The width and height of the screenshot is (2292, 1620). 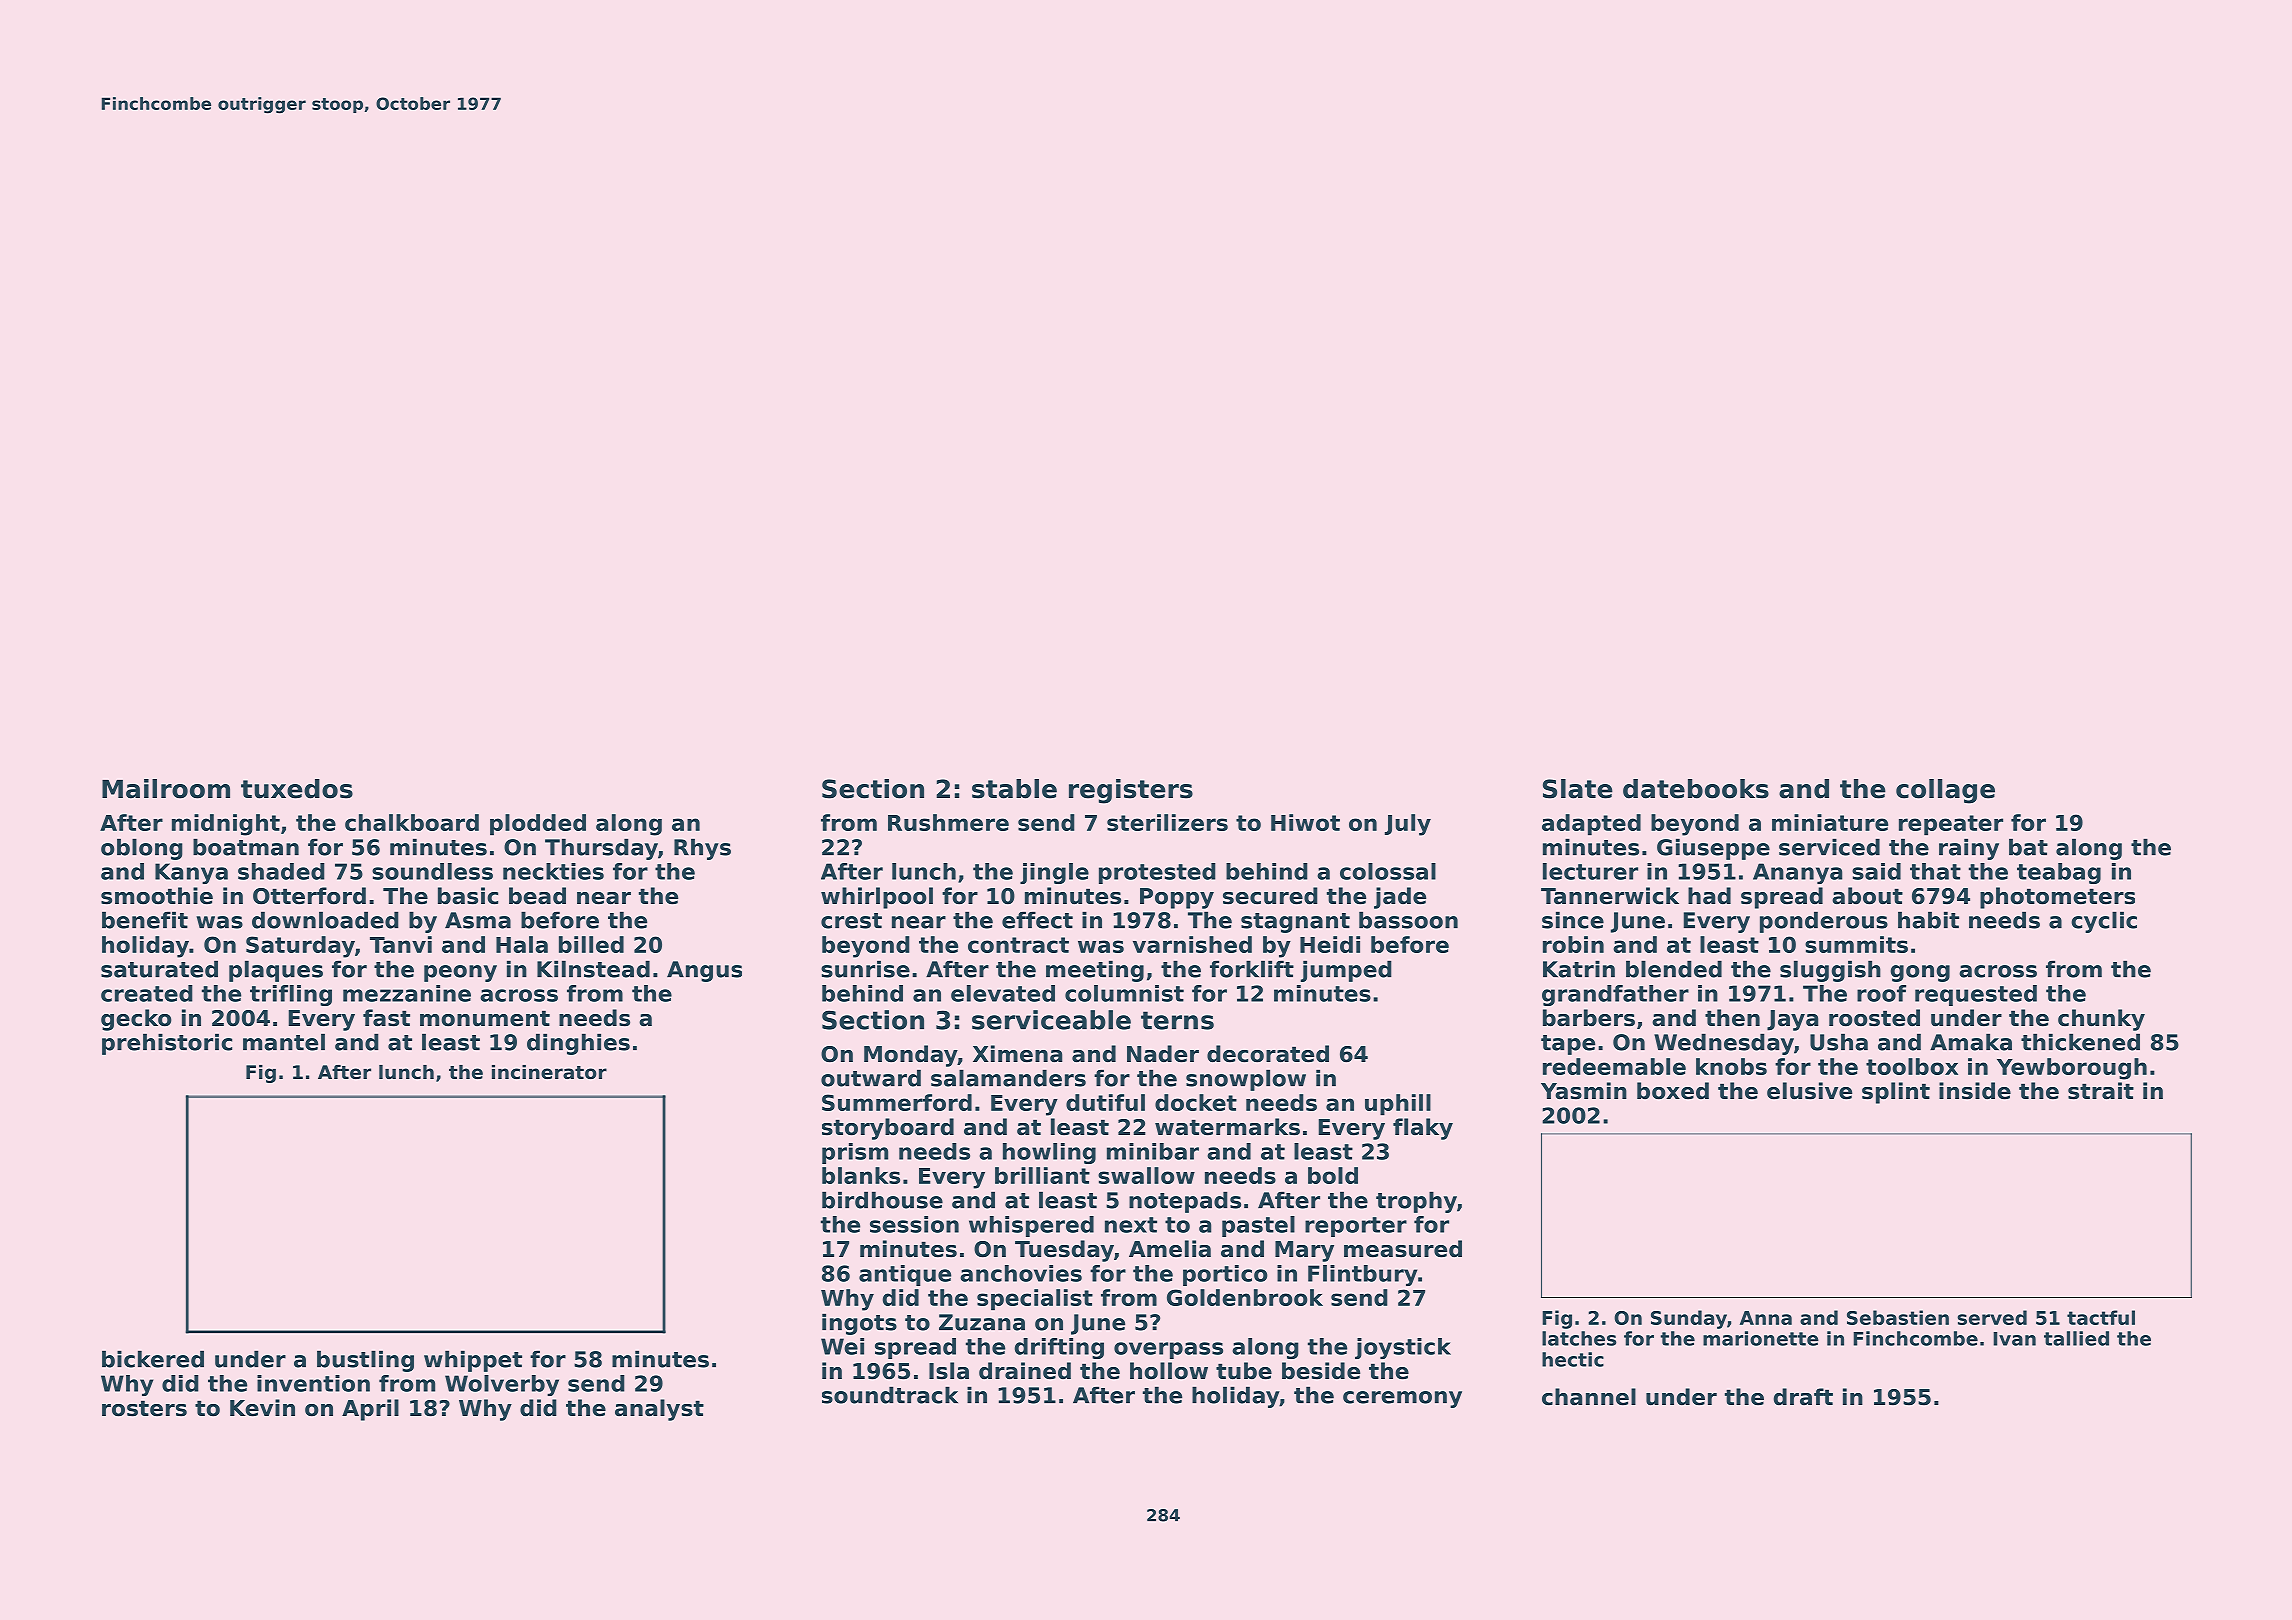 I want to click on boatman, so click(x=246, y=847).
